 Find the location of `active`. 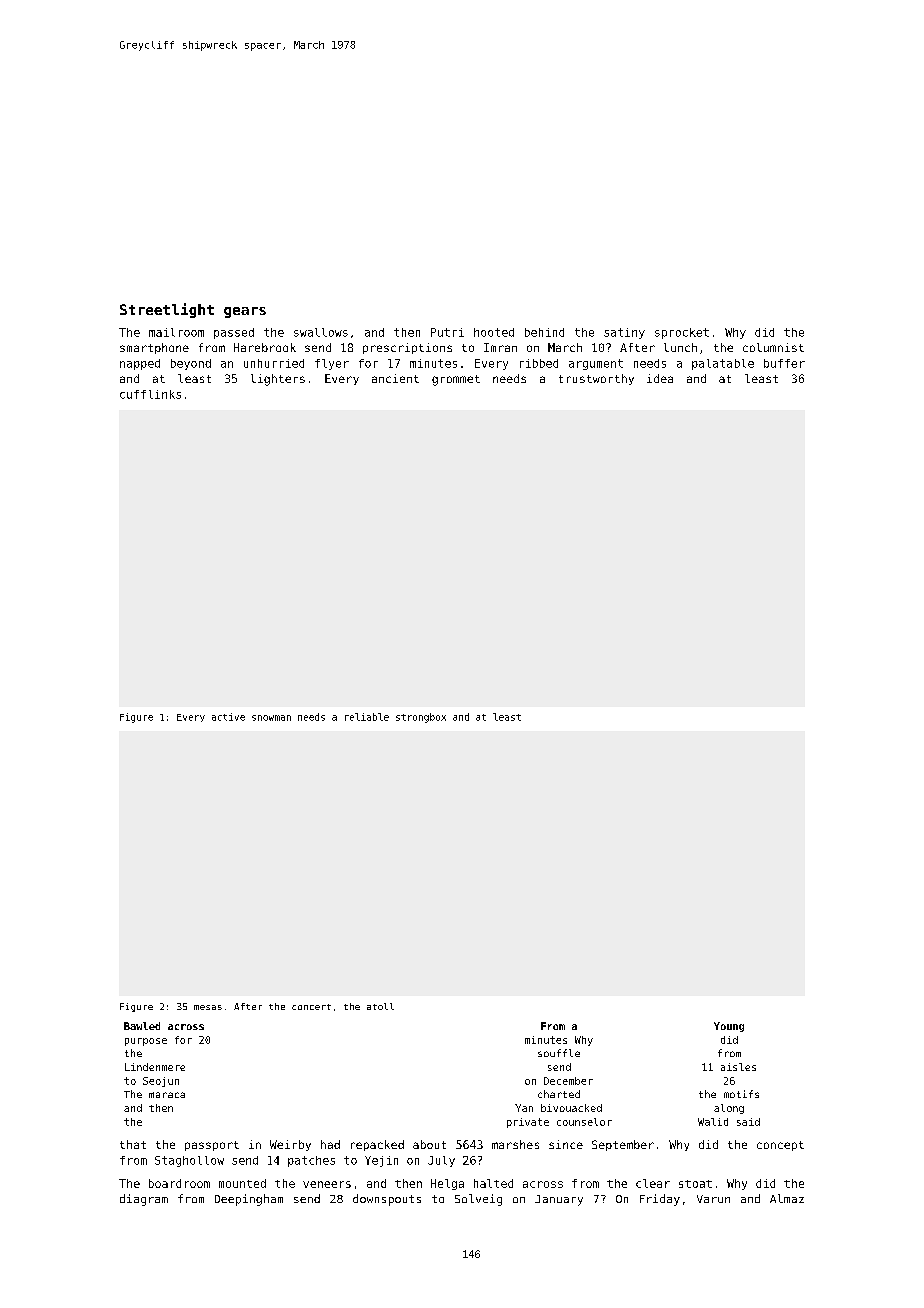

active is located at coordinates (228, 717).
